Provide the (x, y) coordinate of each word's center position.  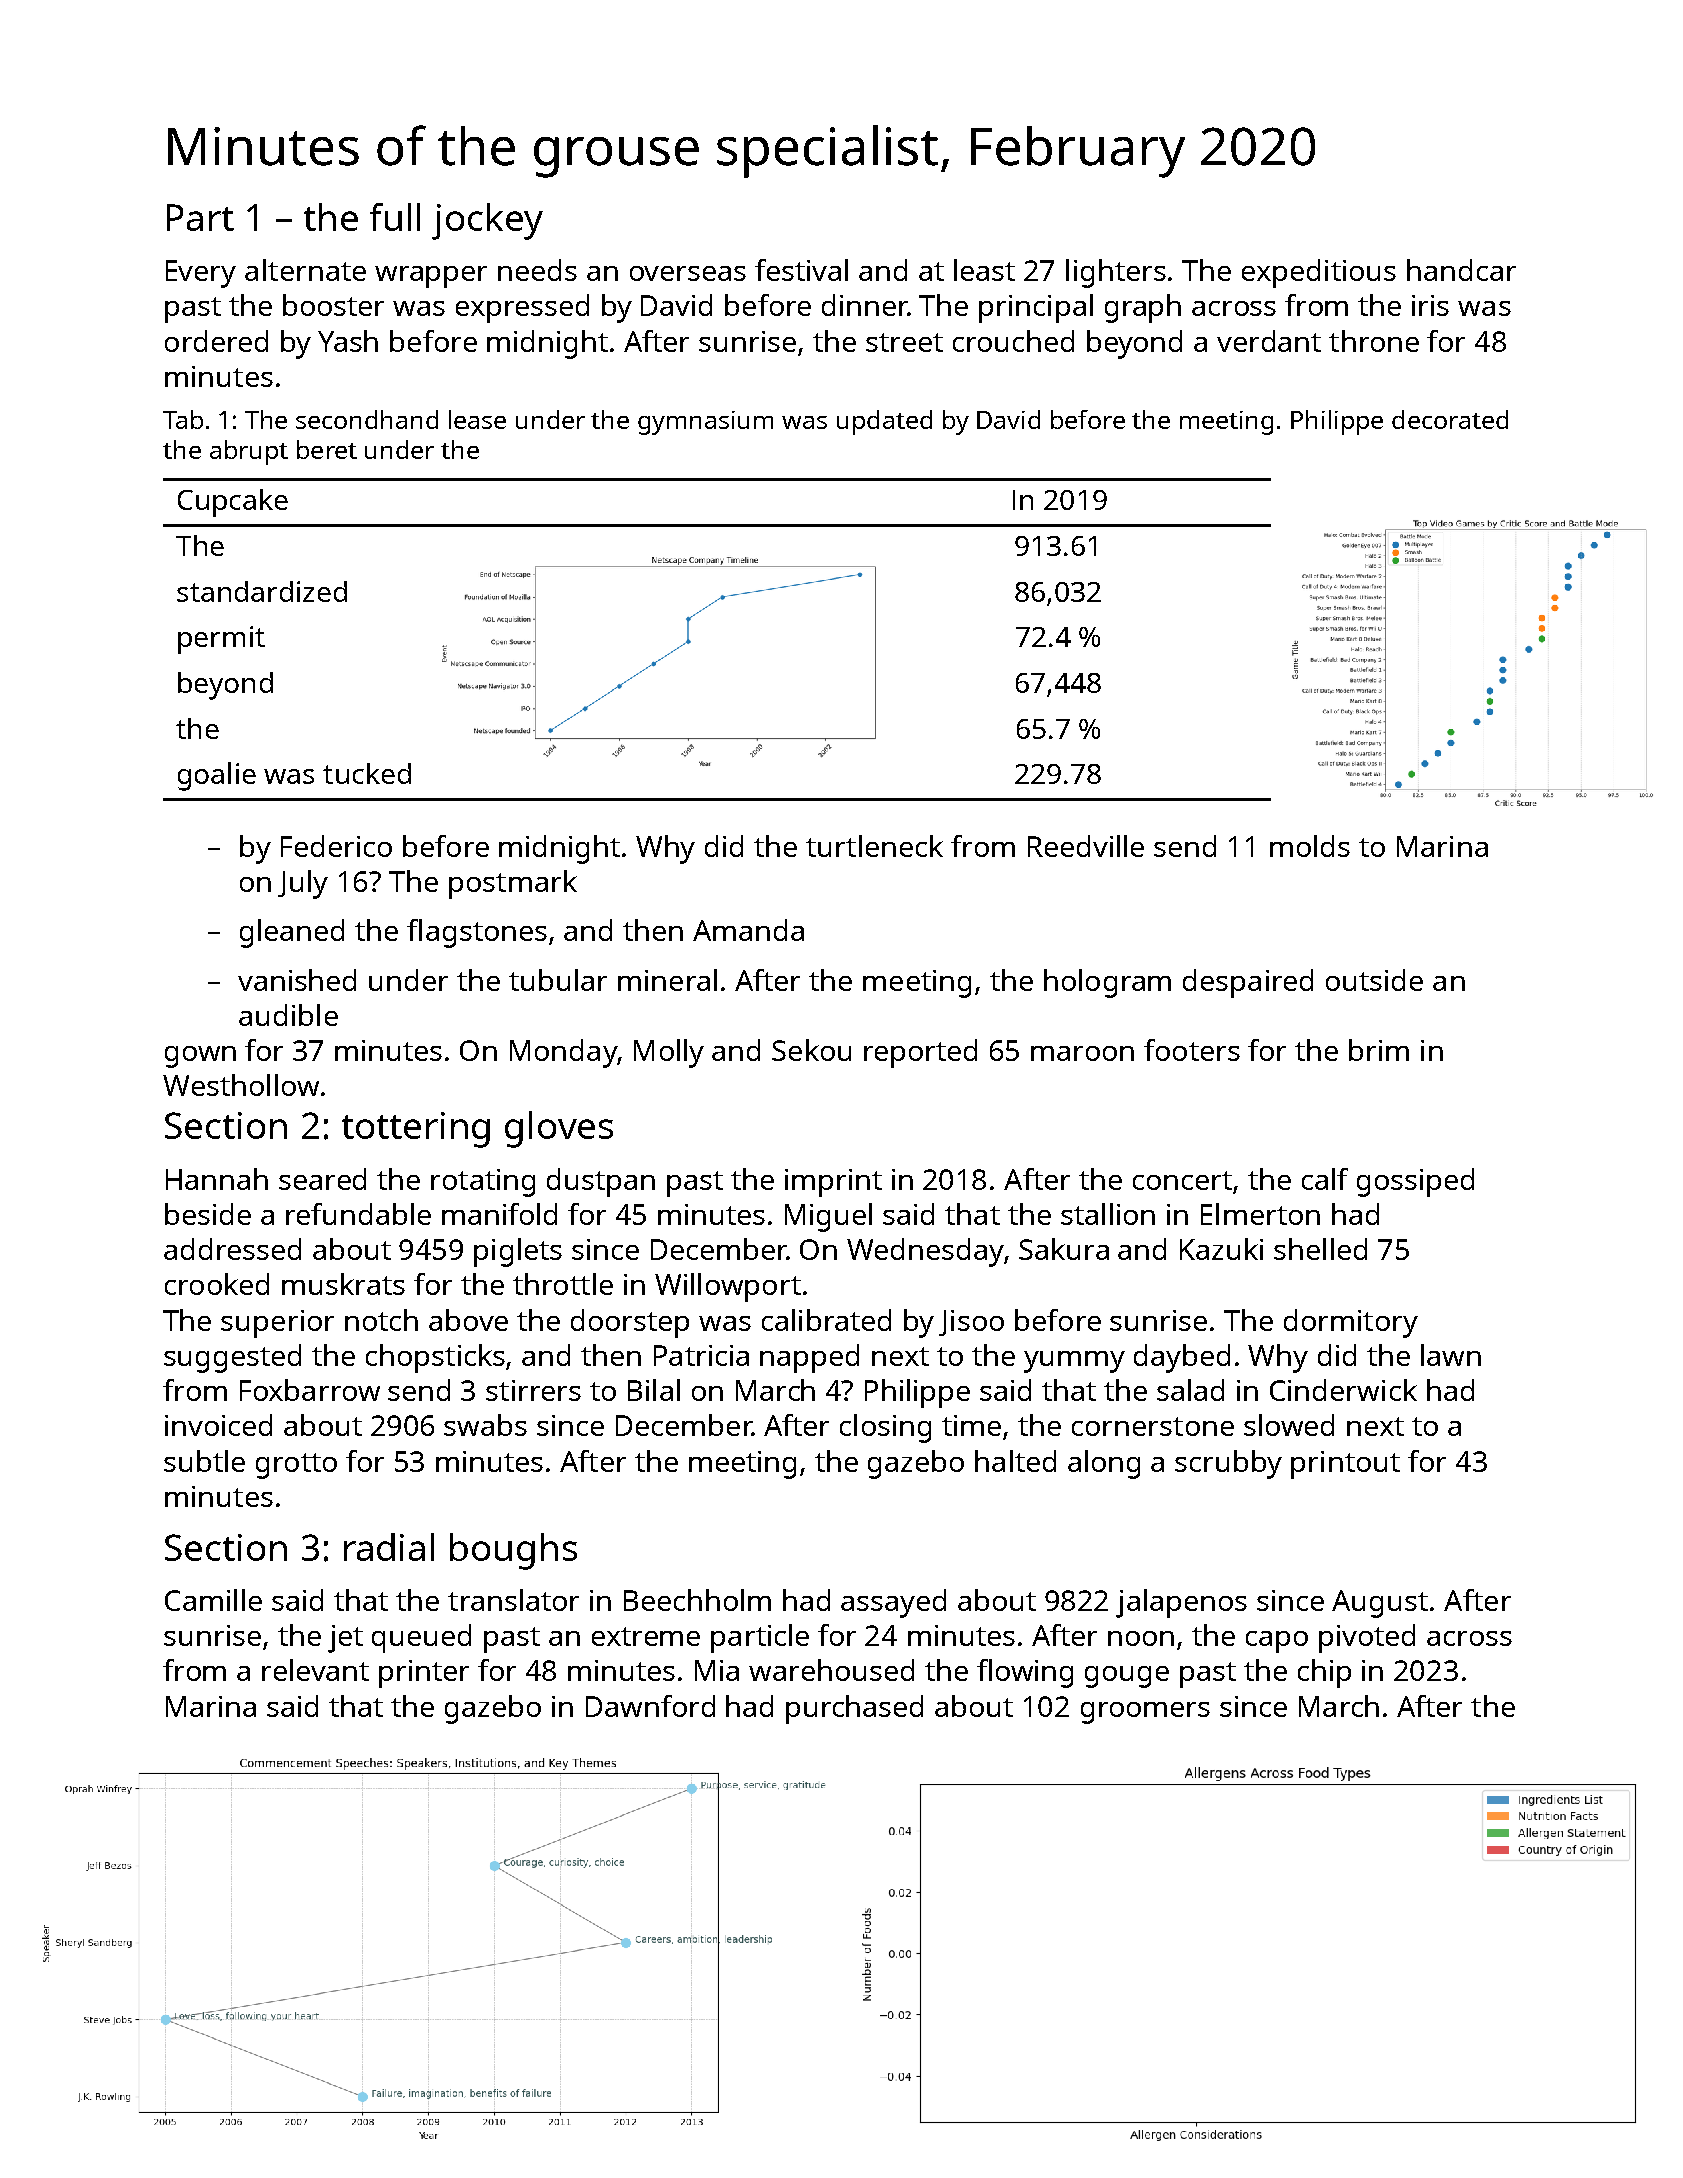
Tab (183, 419)
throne (1374, 341)
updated (884, 422)
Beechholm (697, 1600)
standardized (262, 591)
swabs (485, 1425)
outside (1374, 980)
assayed (893, 1603)
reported (920, 1053)
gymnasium (705, 423)
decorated (1450, 419)
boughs (513, 1551)
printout (1345, 1465)
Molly (669, 1053)
